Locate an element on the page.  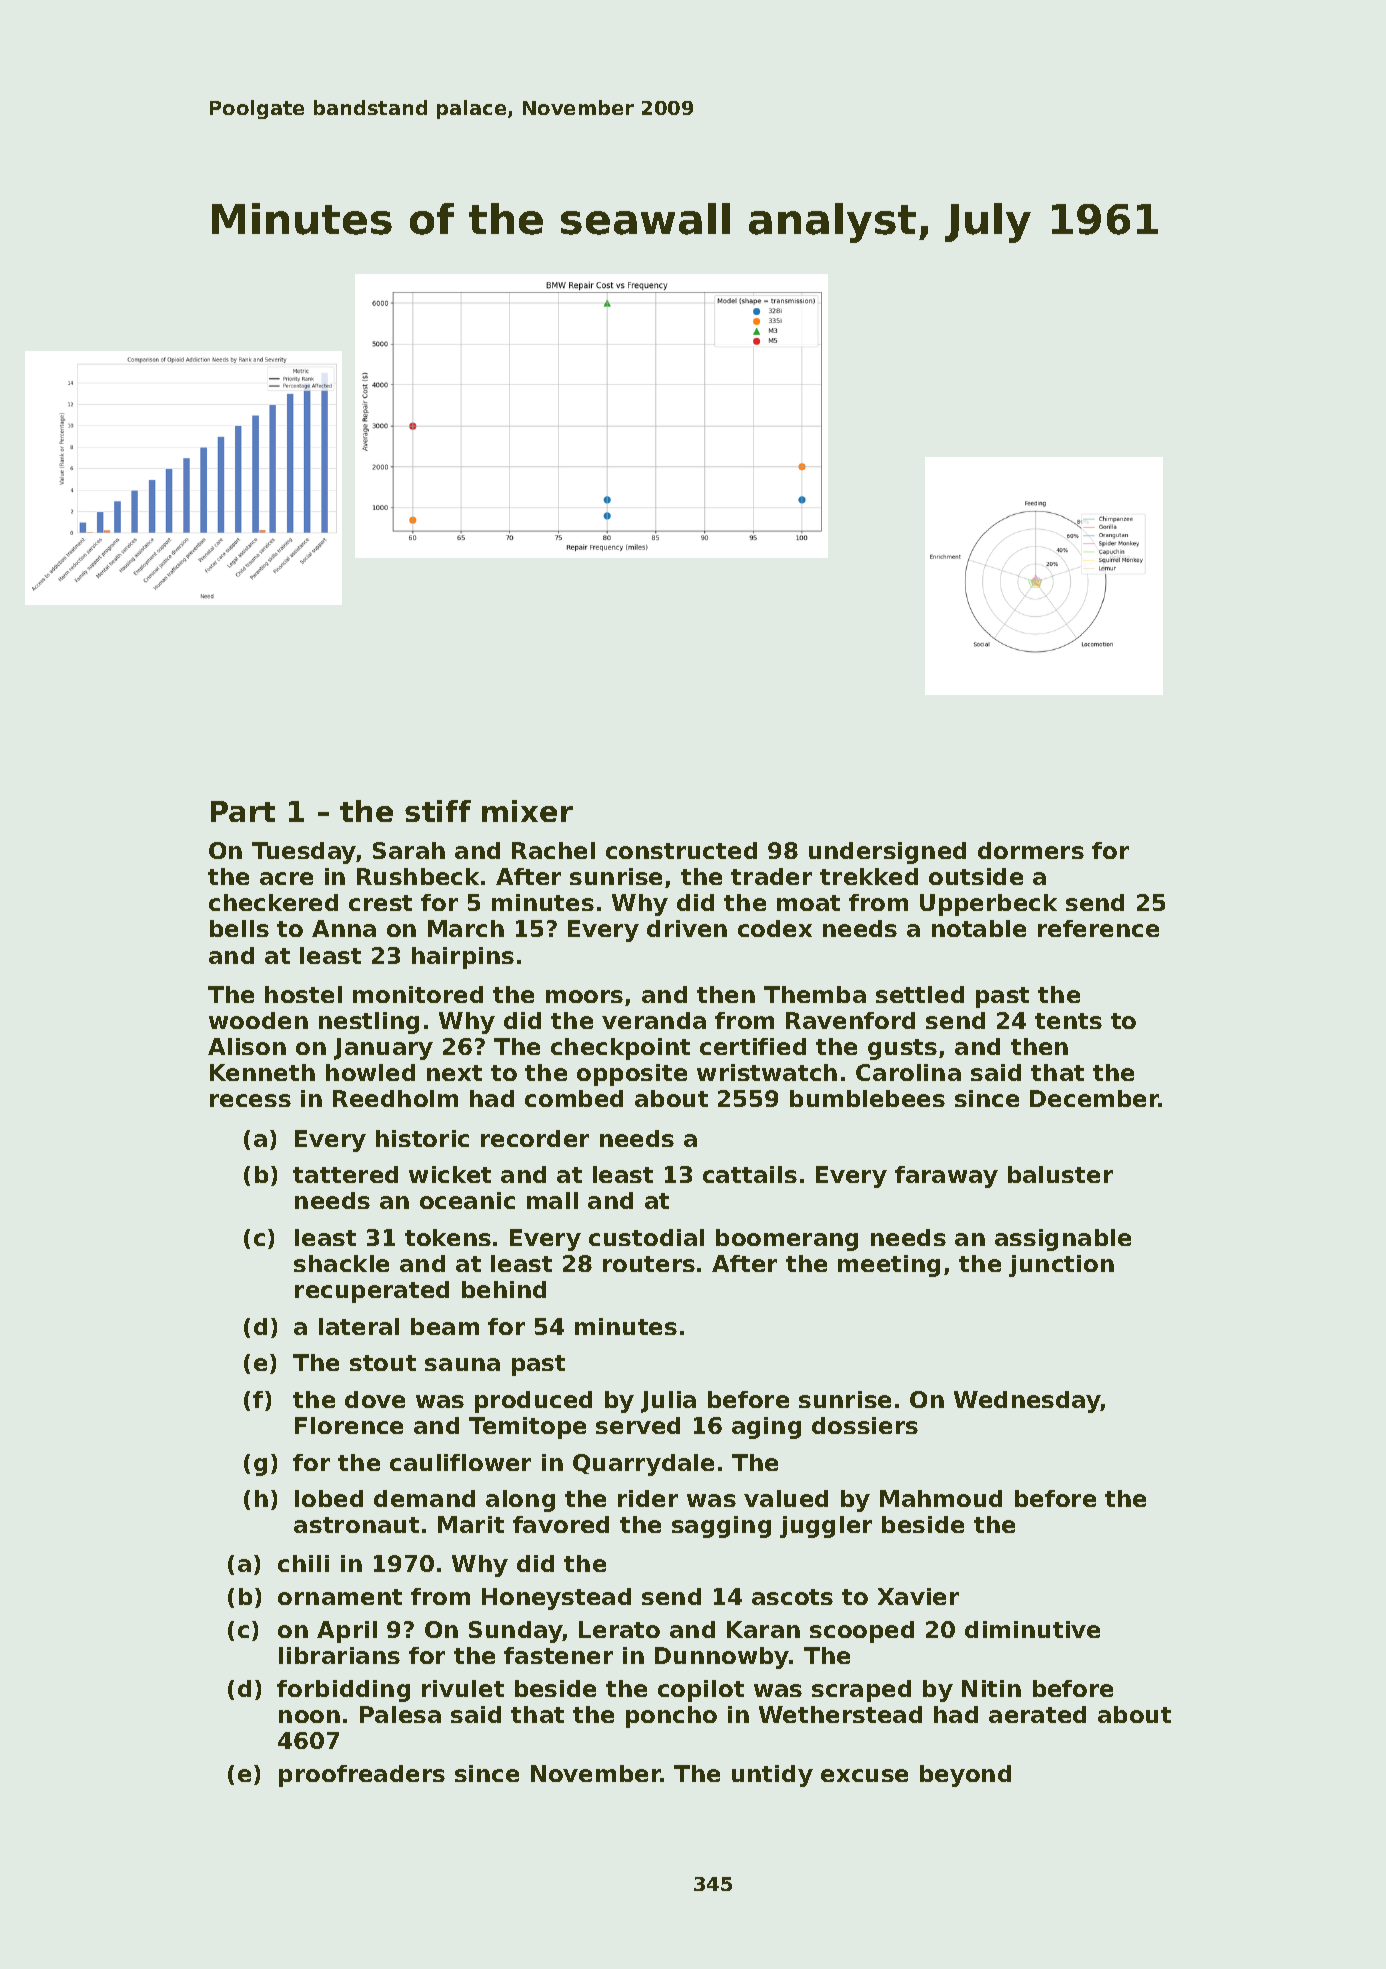
tokens is located at coordinates (448, 1237).
